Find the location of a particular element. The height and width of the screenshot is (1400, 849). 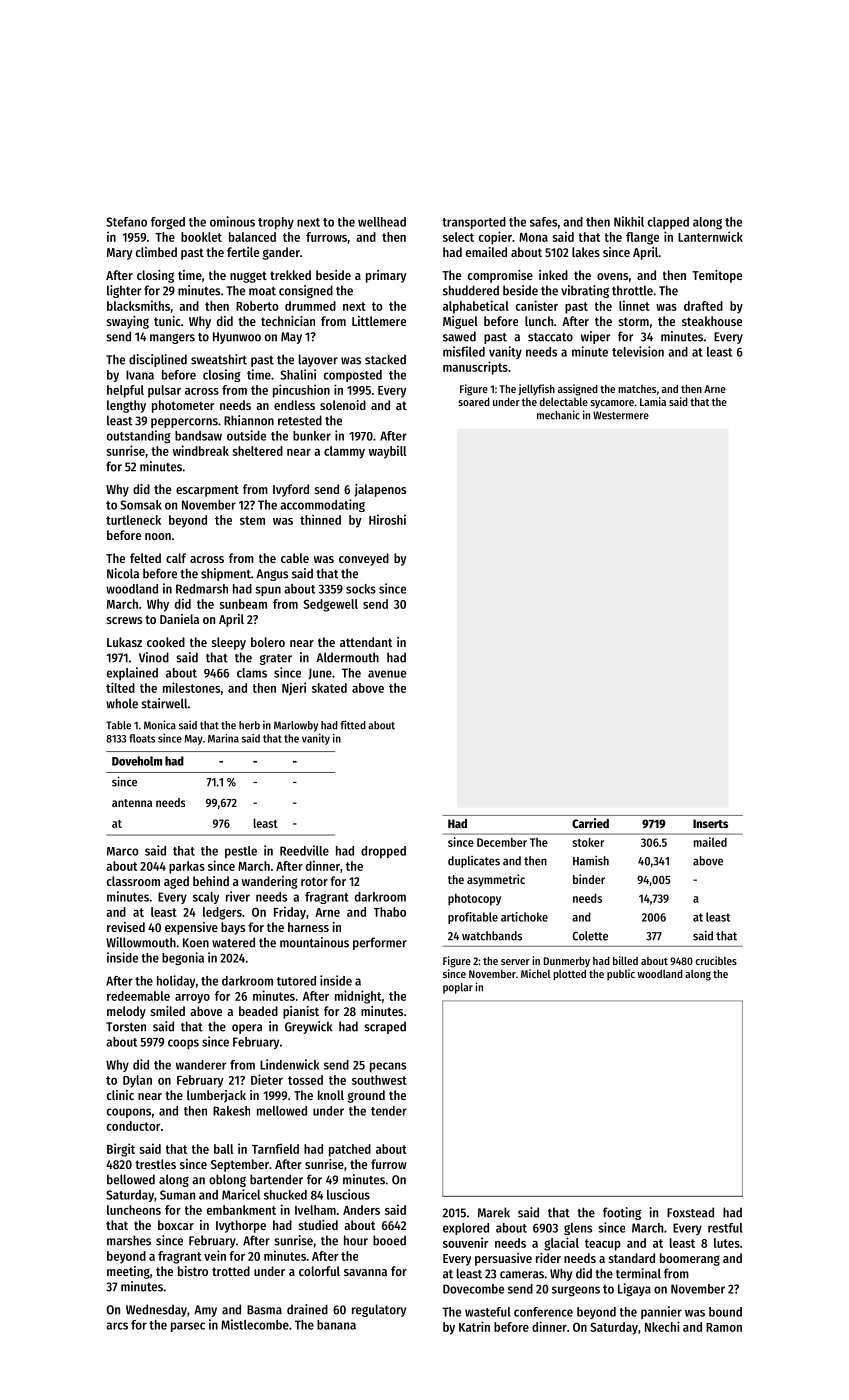

Lamia is located at coordinates (653, 401).
